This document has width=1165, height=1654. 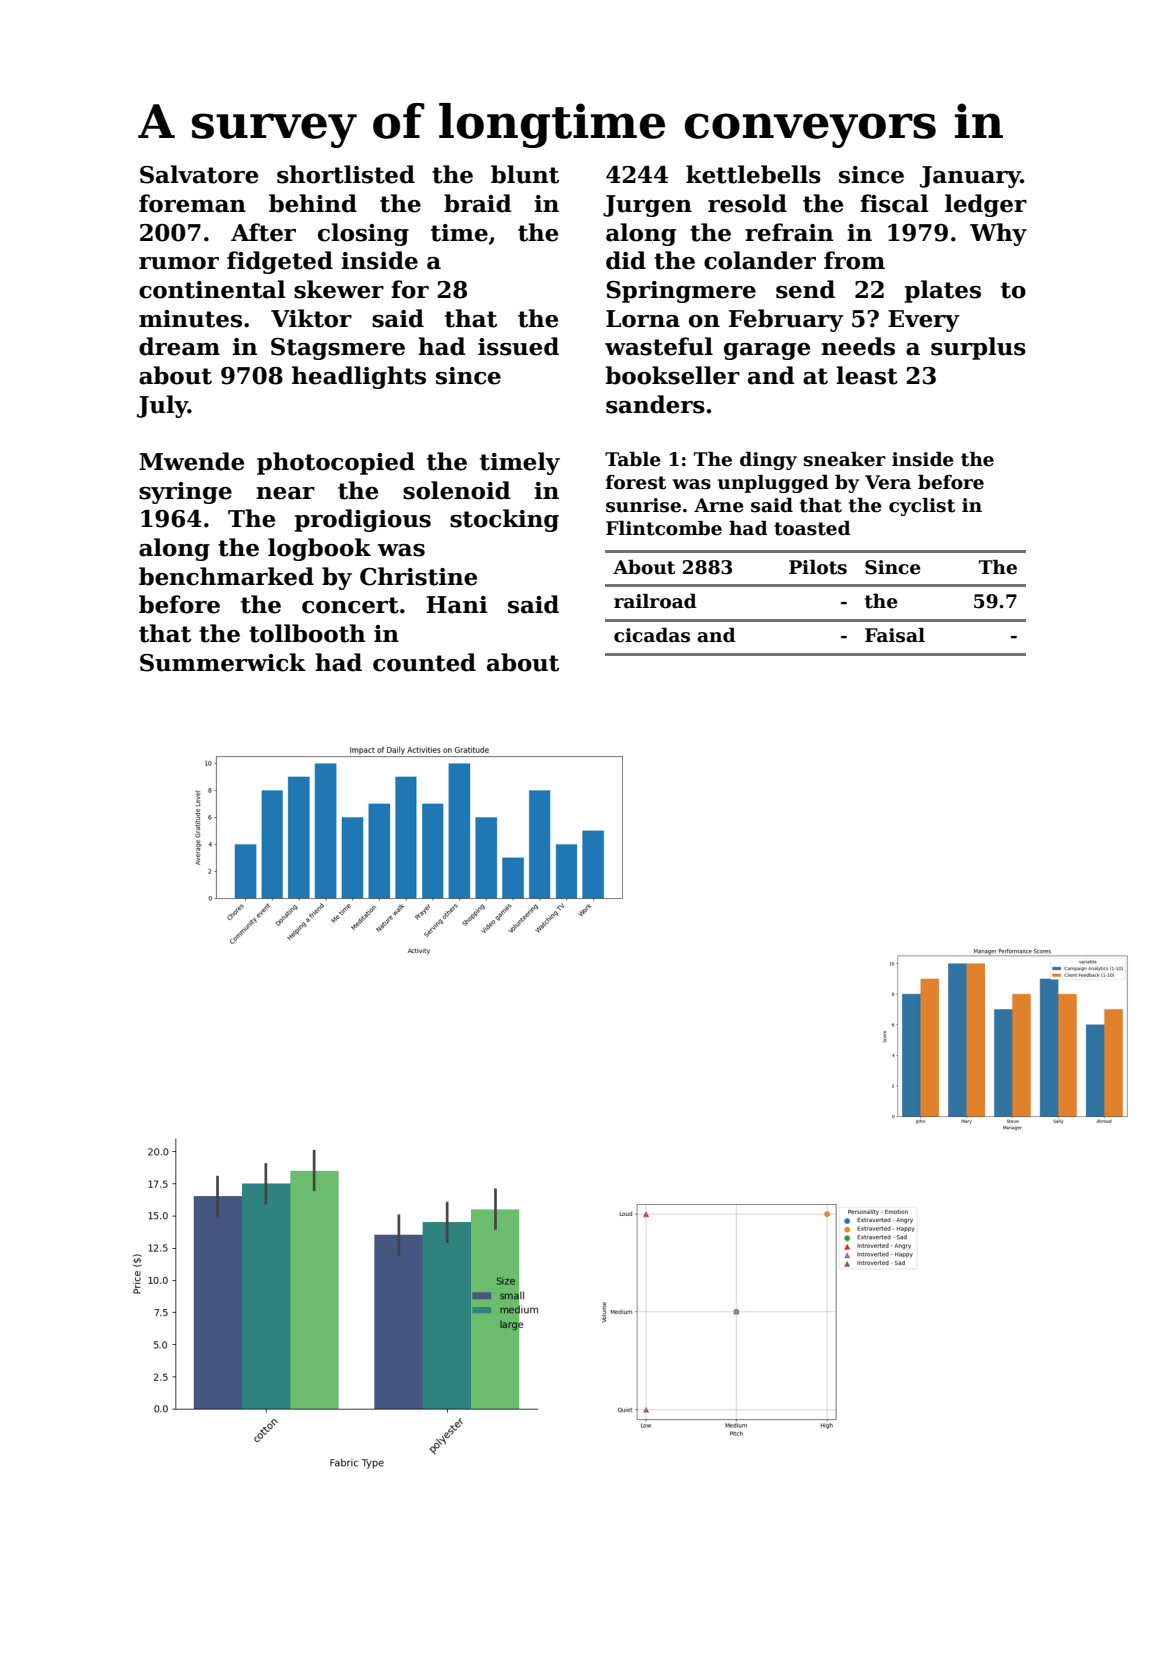 What do you see at coordinates (359, 377) in the document?
I see `headlights` at bounding box center [359, 377].
